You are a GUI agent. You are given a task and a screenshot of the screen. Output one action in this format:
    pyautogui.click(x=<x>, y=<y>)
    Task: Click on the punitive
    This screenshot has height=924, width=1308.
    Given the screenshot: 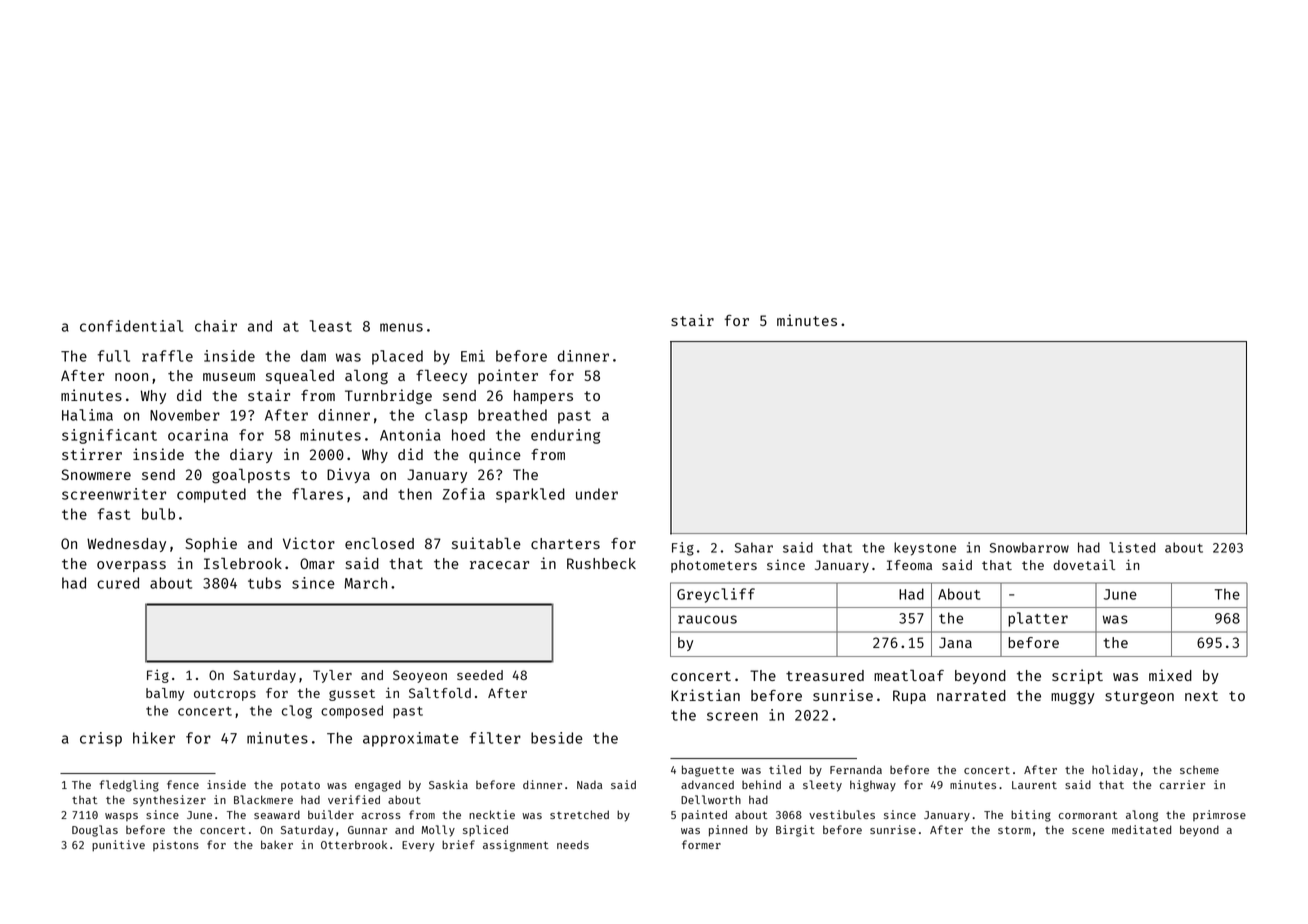 What is the action you would take?
    pyautogui.click(x=118, y=846)
